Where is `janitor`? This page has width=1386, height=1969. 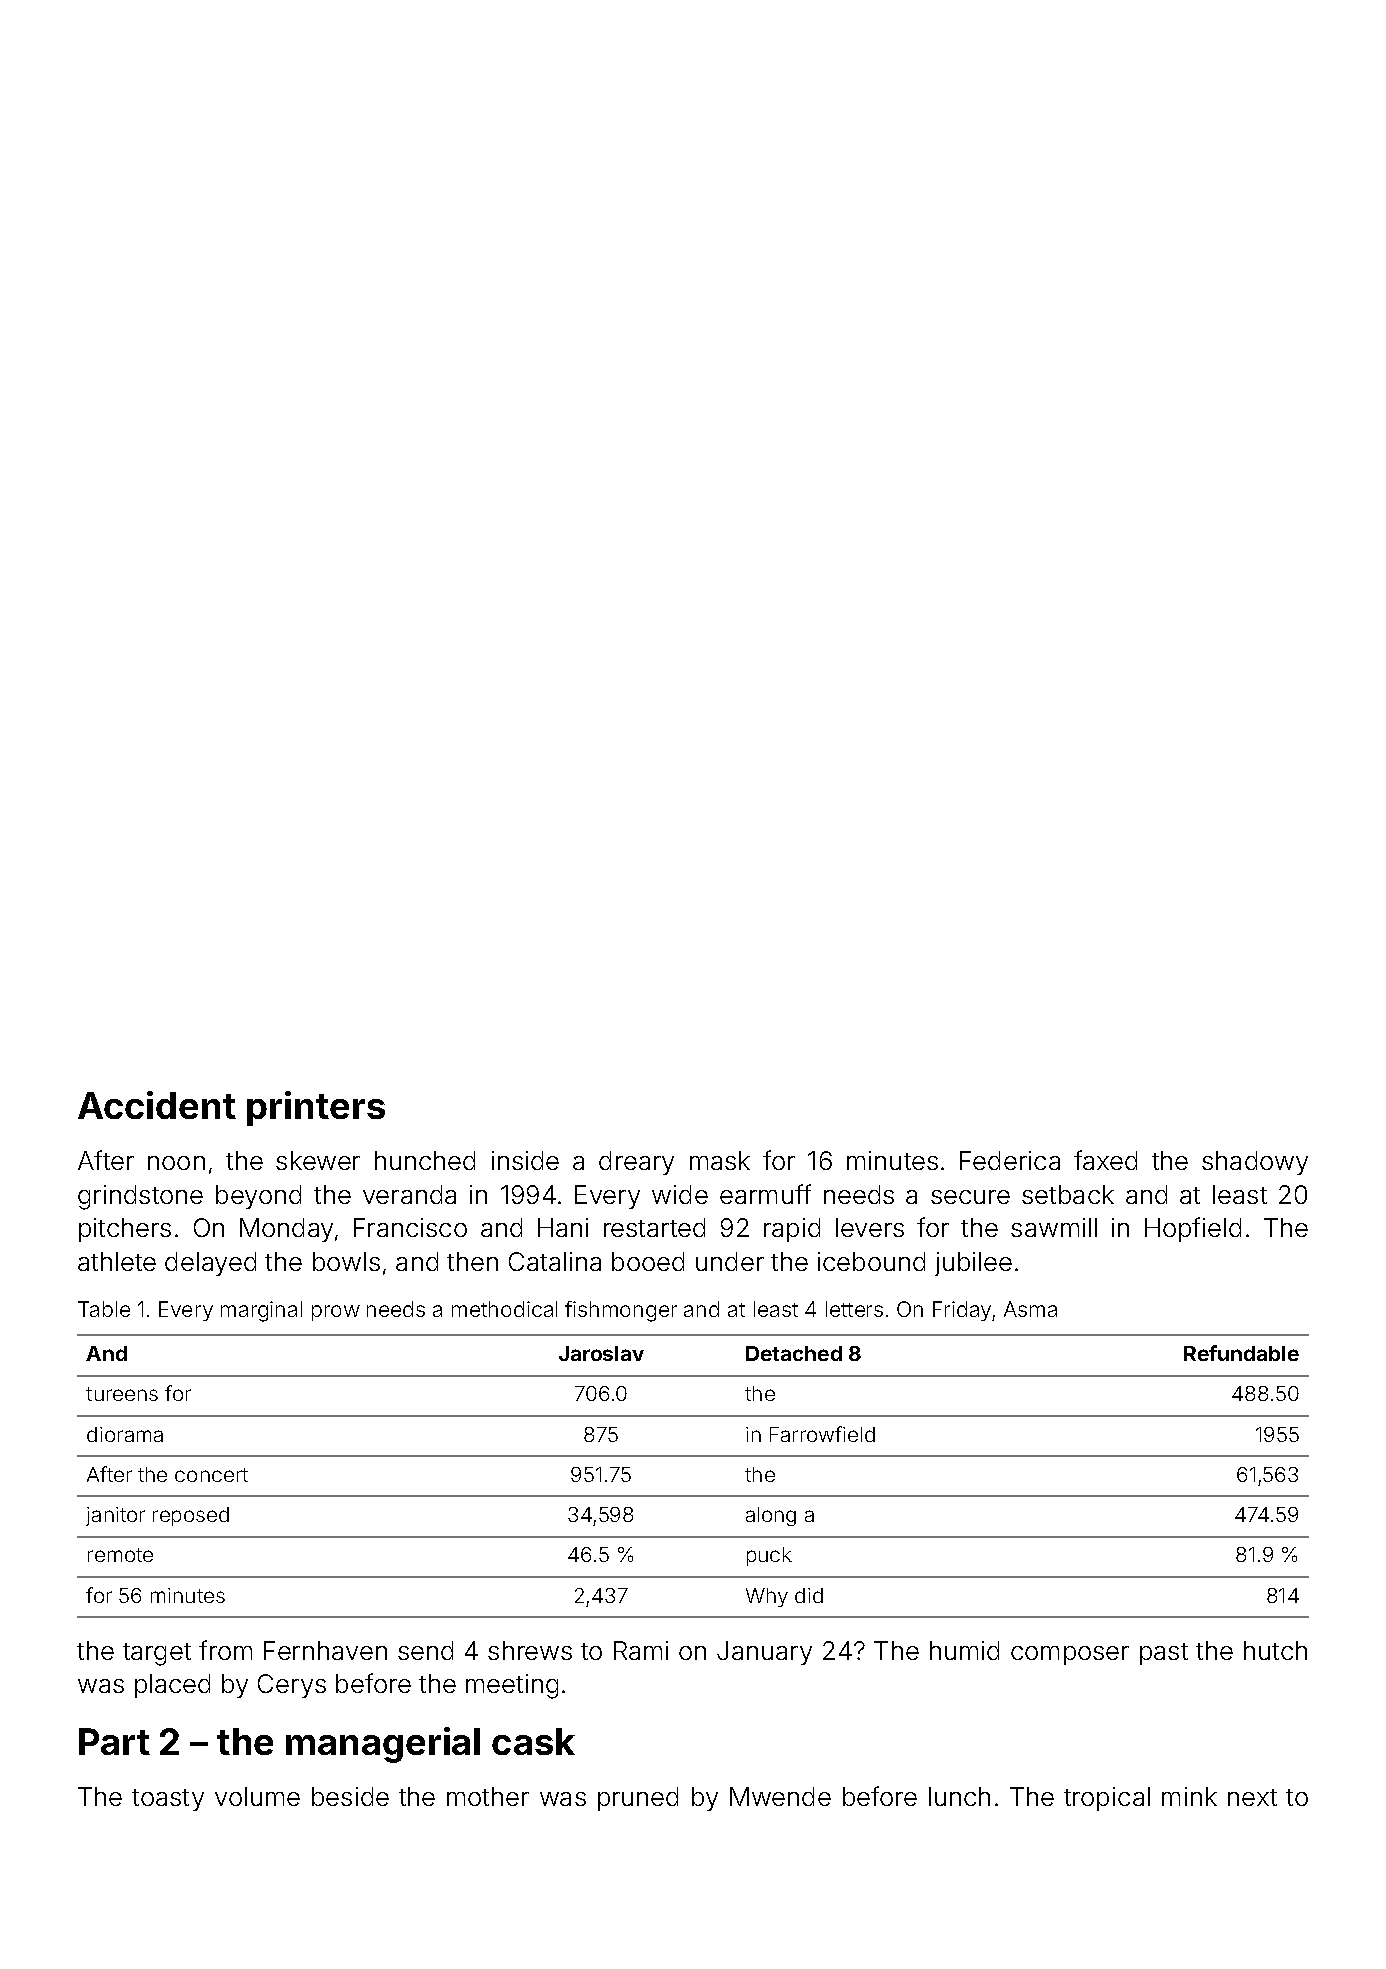
janitor is located at coordinates (115, 1516).
